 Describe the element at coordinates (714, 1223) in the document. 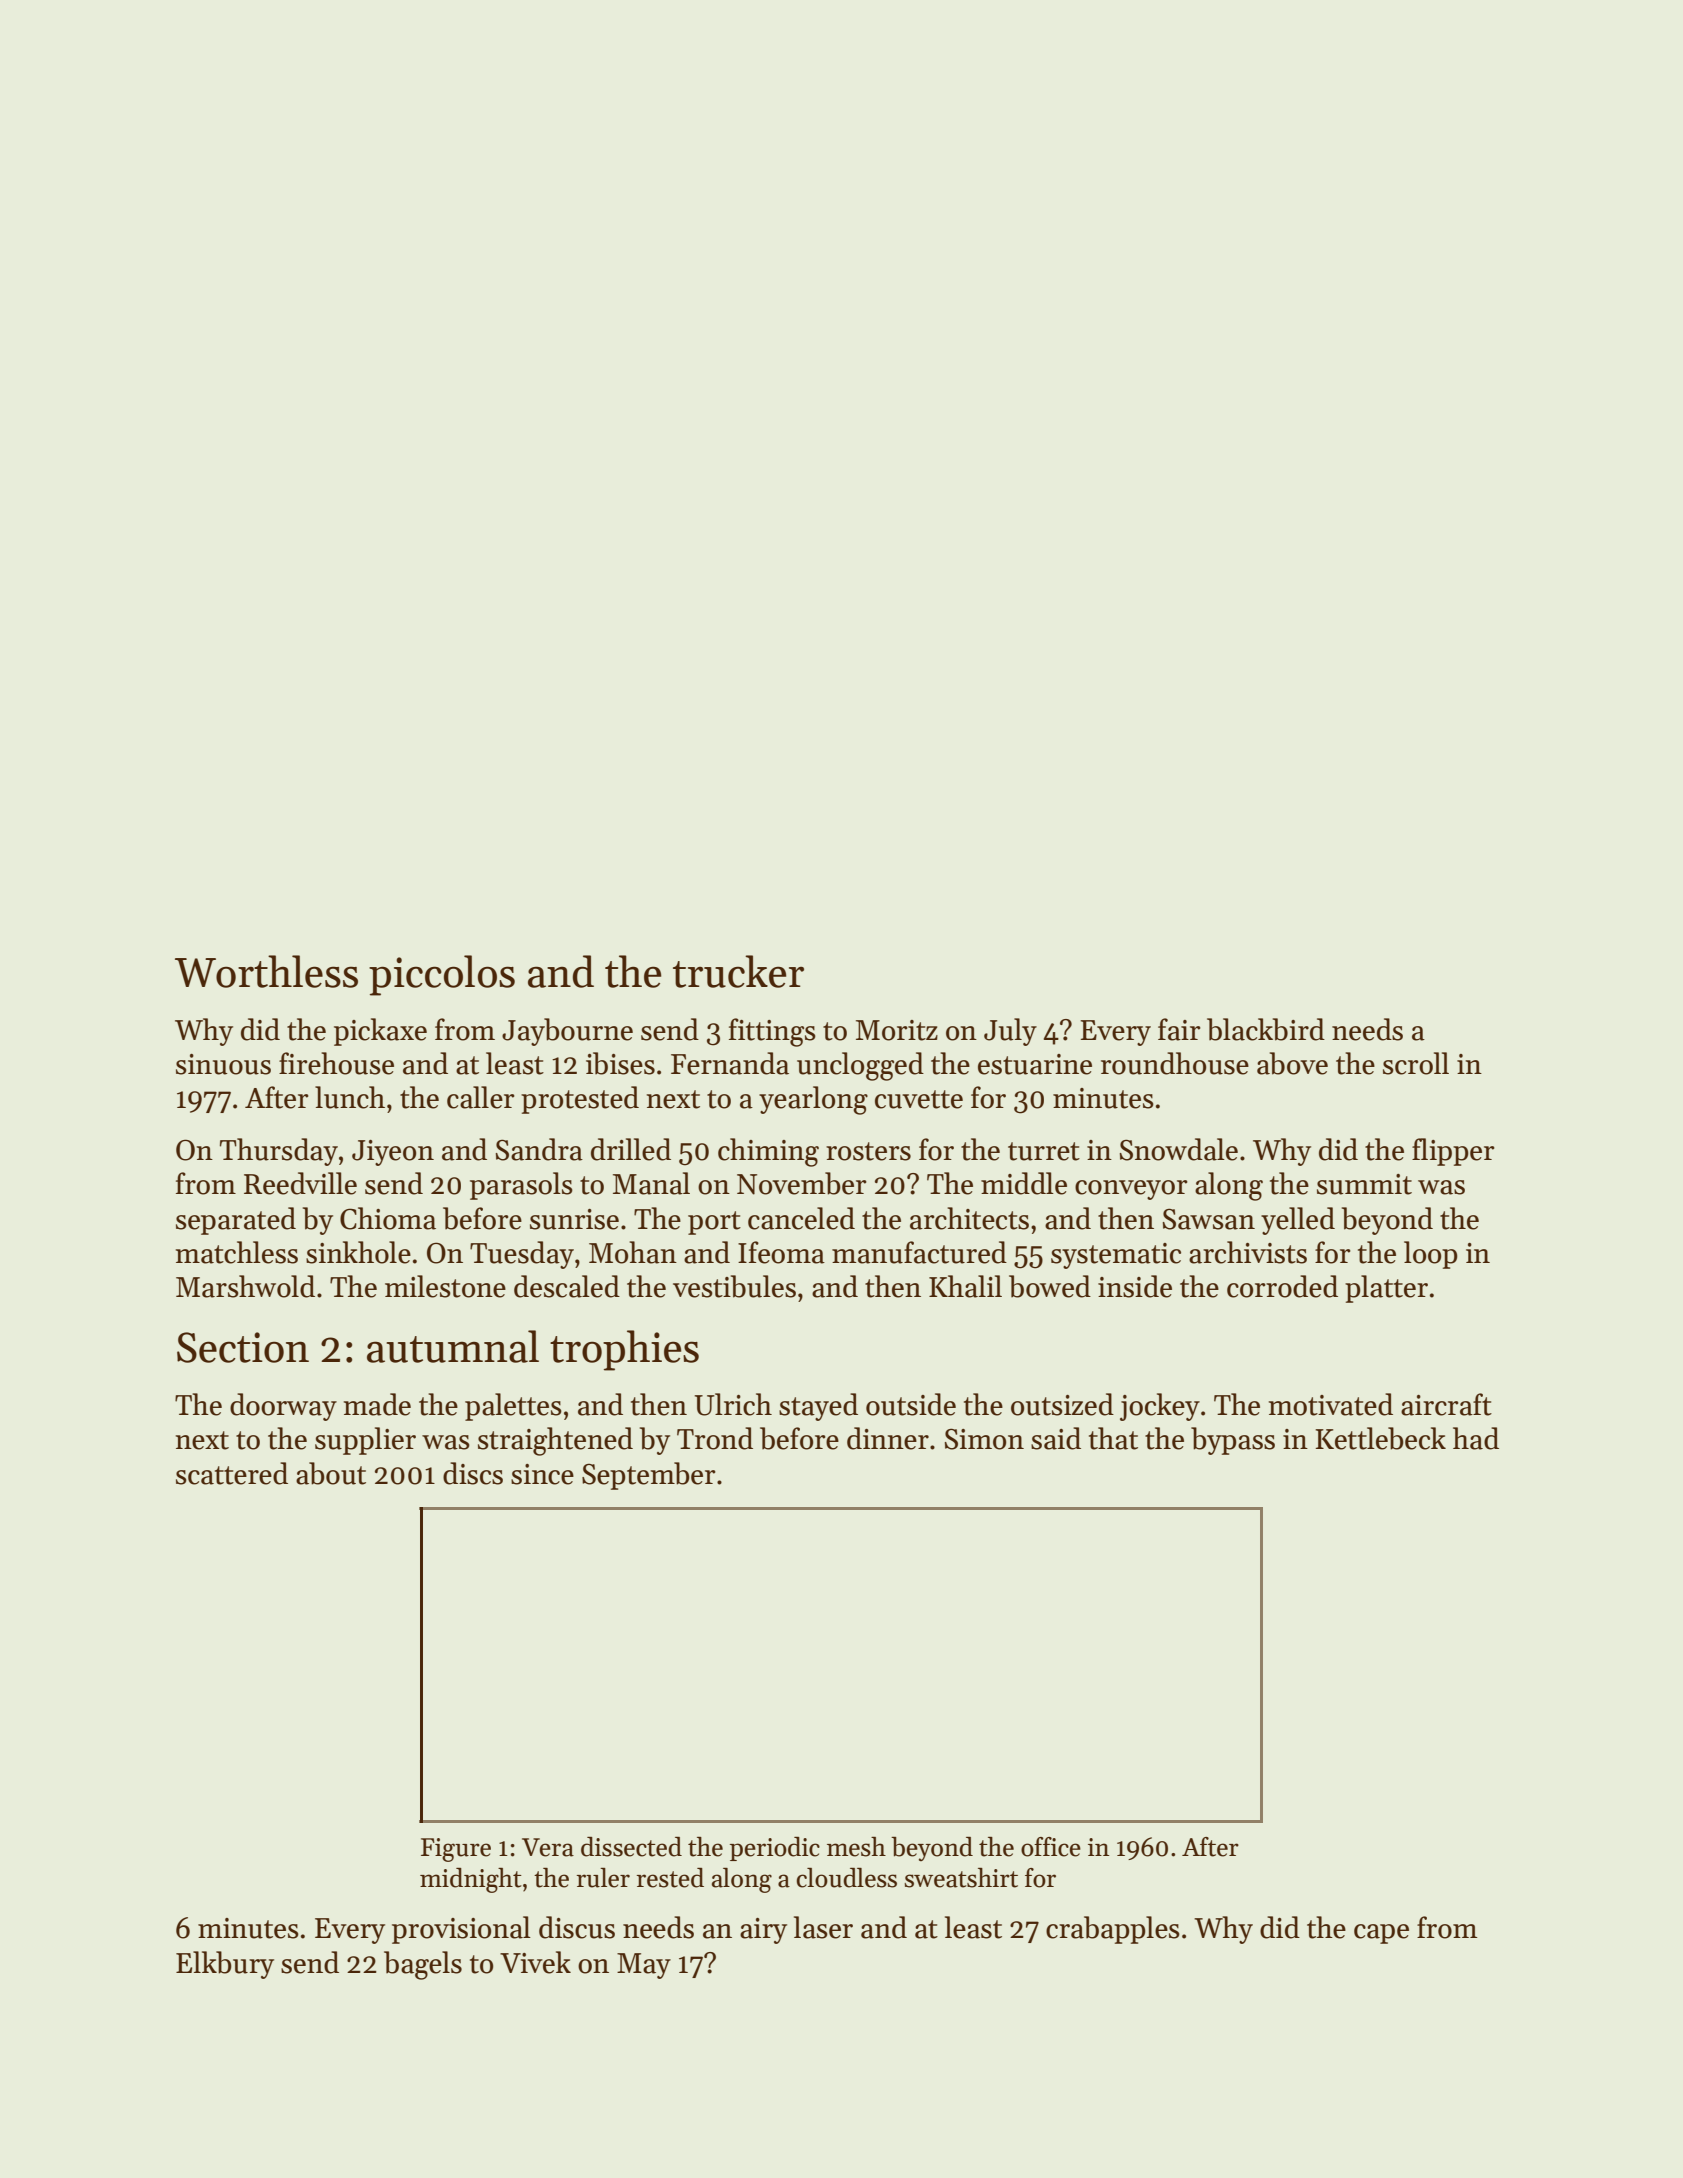

I see `port` at that location.
